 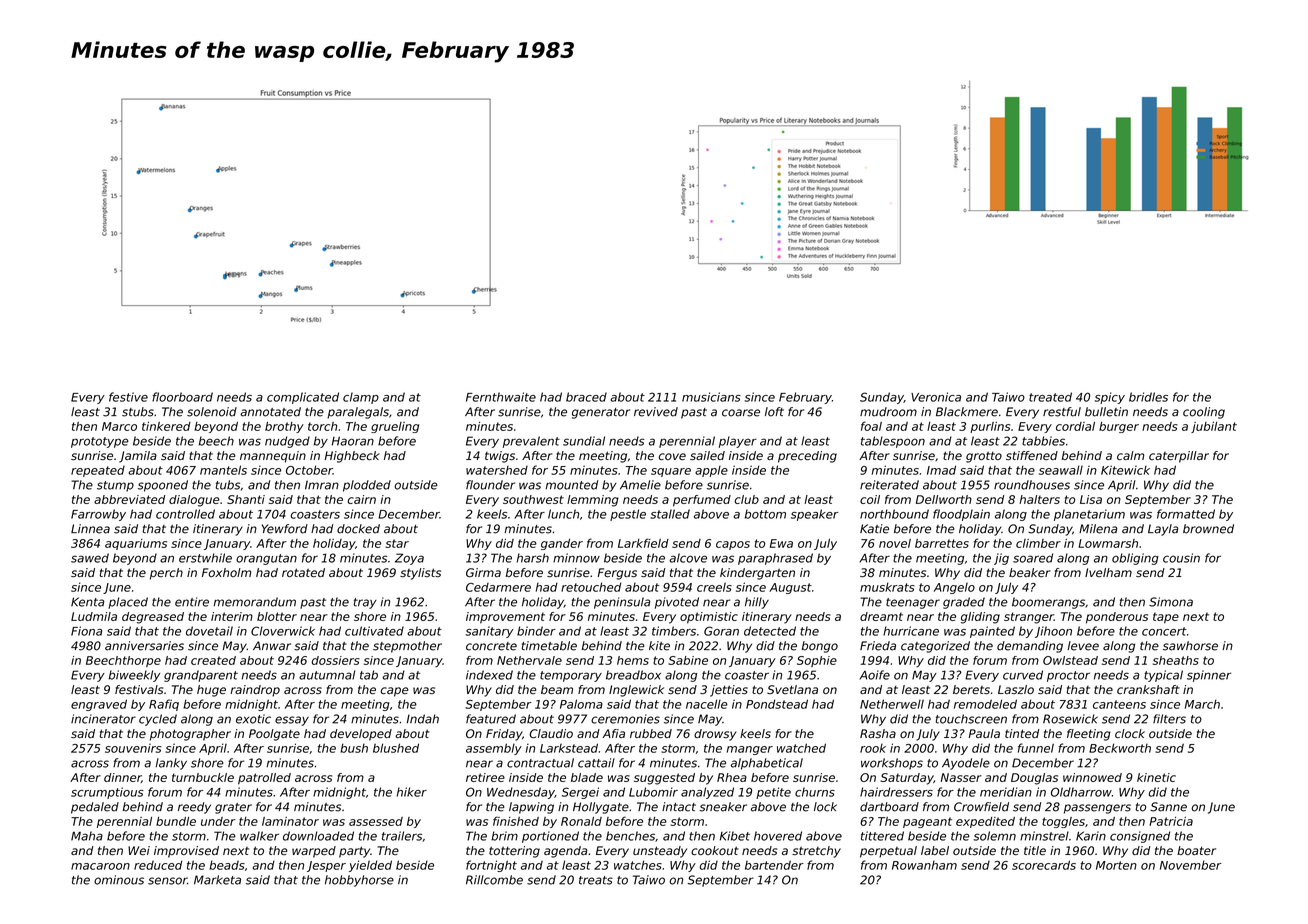 I want to click on Yewford, so click(x=285, y=529).
